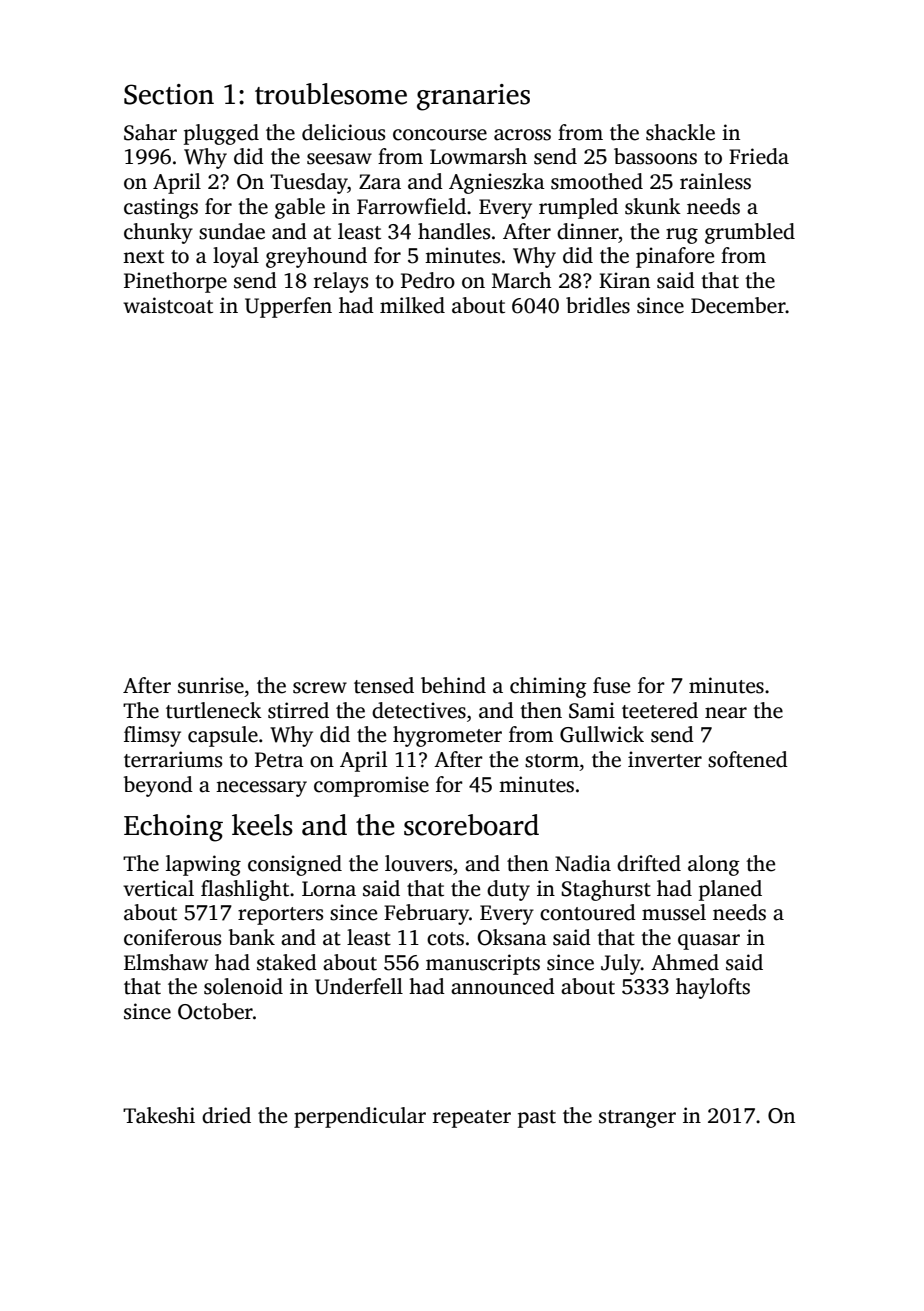 This page has height=1311, width=924. I want to click on troublesome, so click(331, 94).
